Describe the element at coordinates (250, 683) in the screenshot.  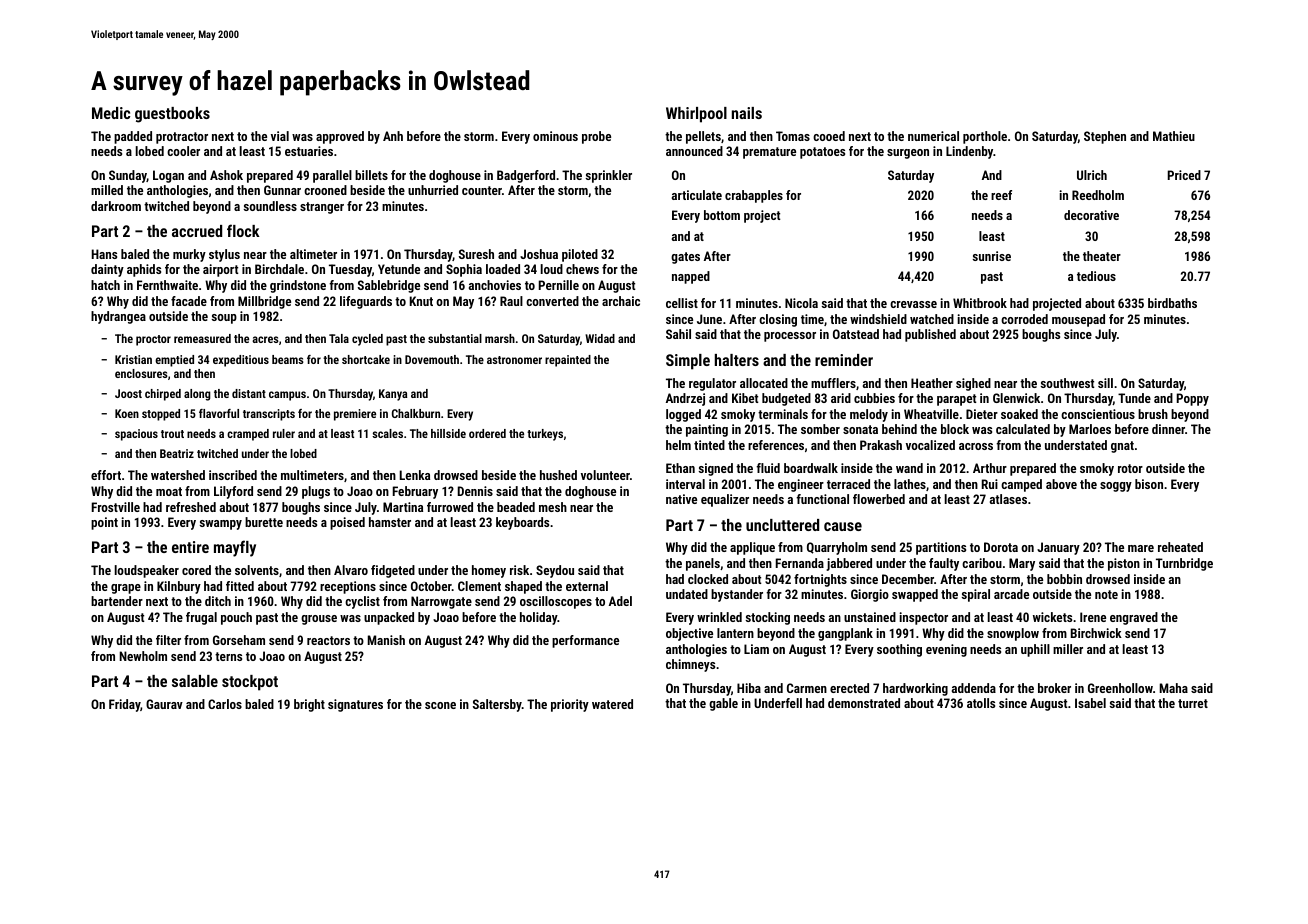
I see `stockpot` at that location.
